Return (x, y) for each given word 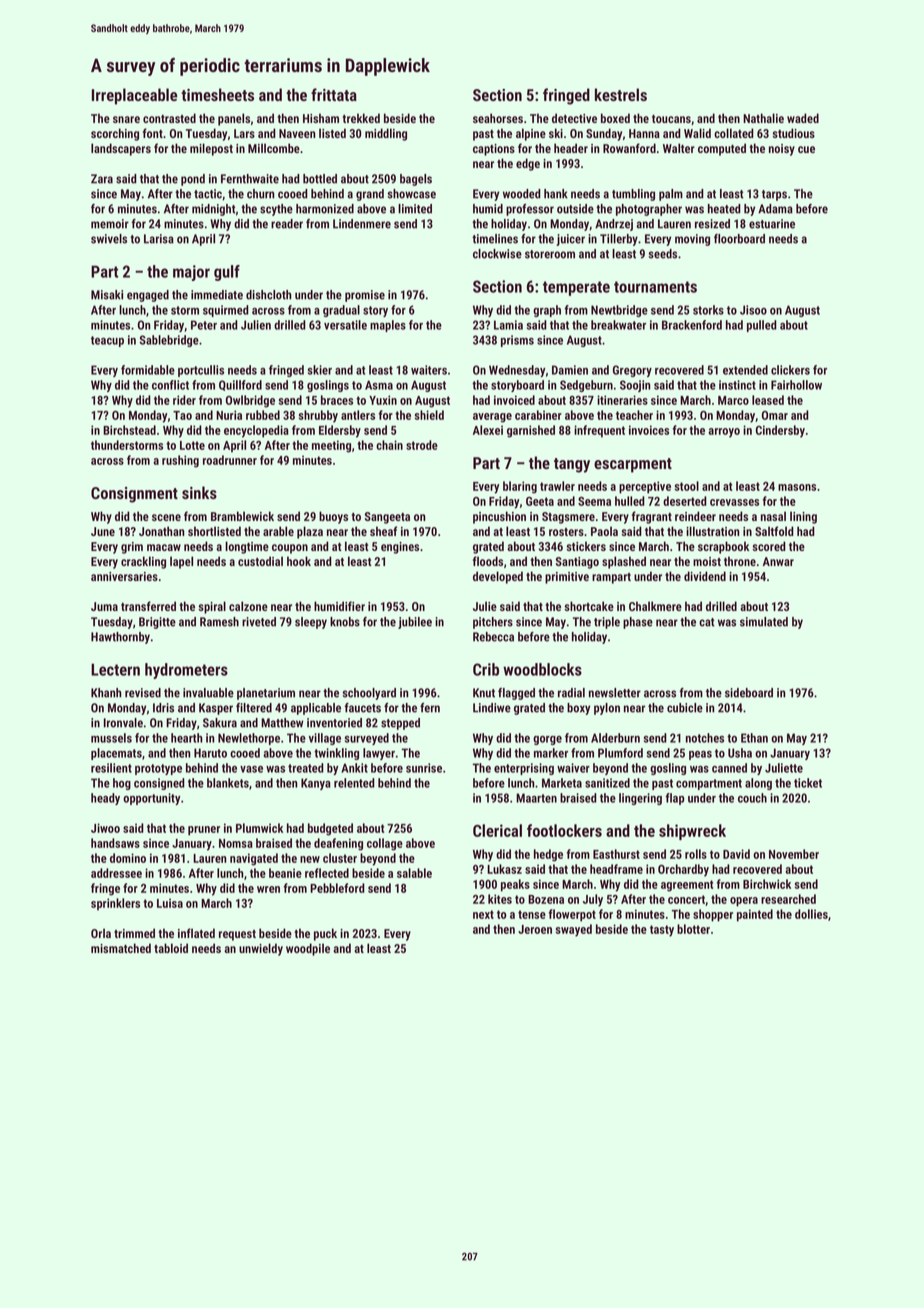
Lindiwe (492, 708)
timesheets (217, 94)
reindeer (695, 516)
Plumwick (259, 828)
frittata (334, 94)
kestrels (621, 94)
